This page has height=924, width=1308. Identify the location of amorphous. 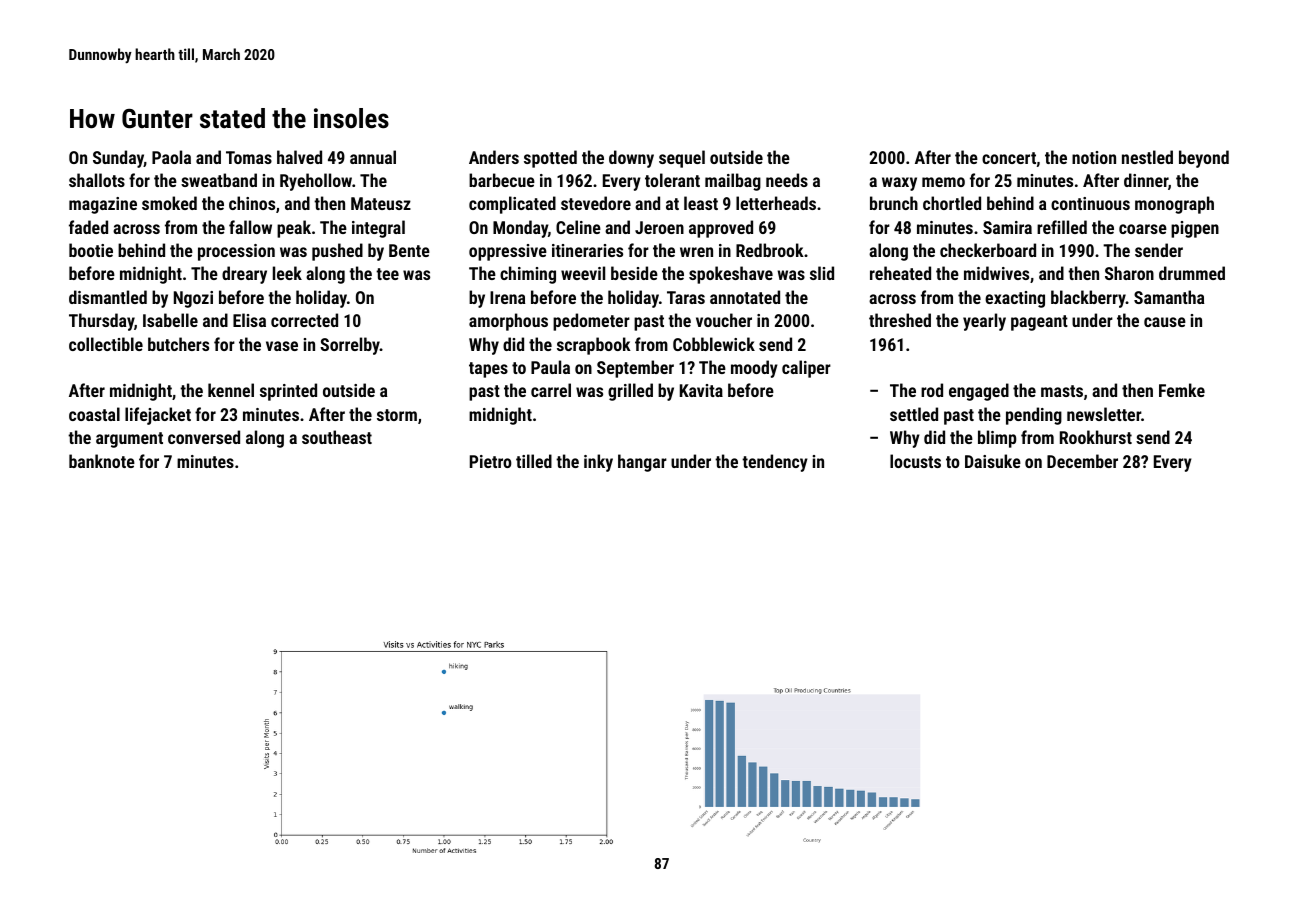
(508, 322).
